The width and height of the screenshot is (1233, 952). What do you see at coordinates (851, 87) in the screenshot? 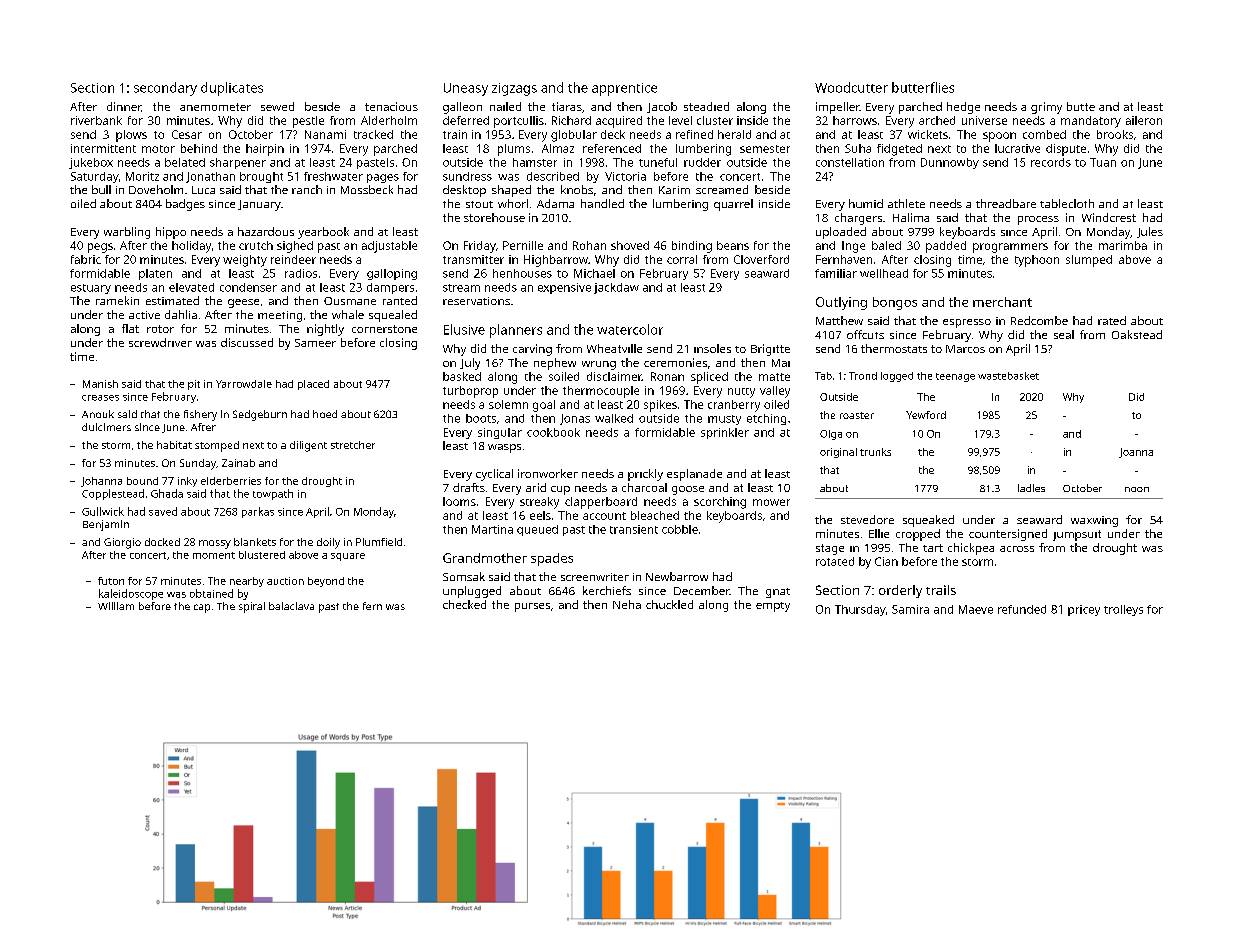
I see `Woodcutter` at bounding box center [851, 87].
